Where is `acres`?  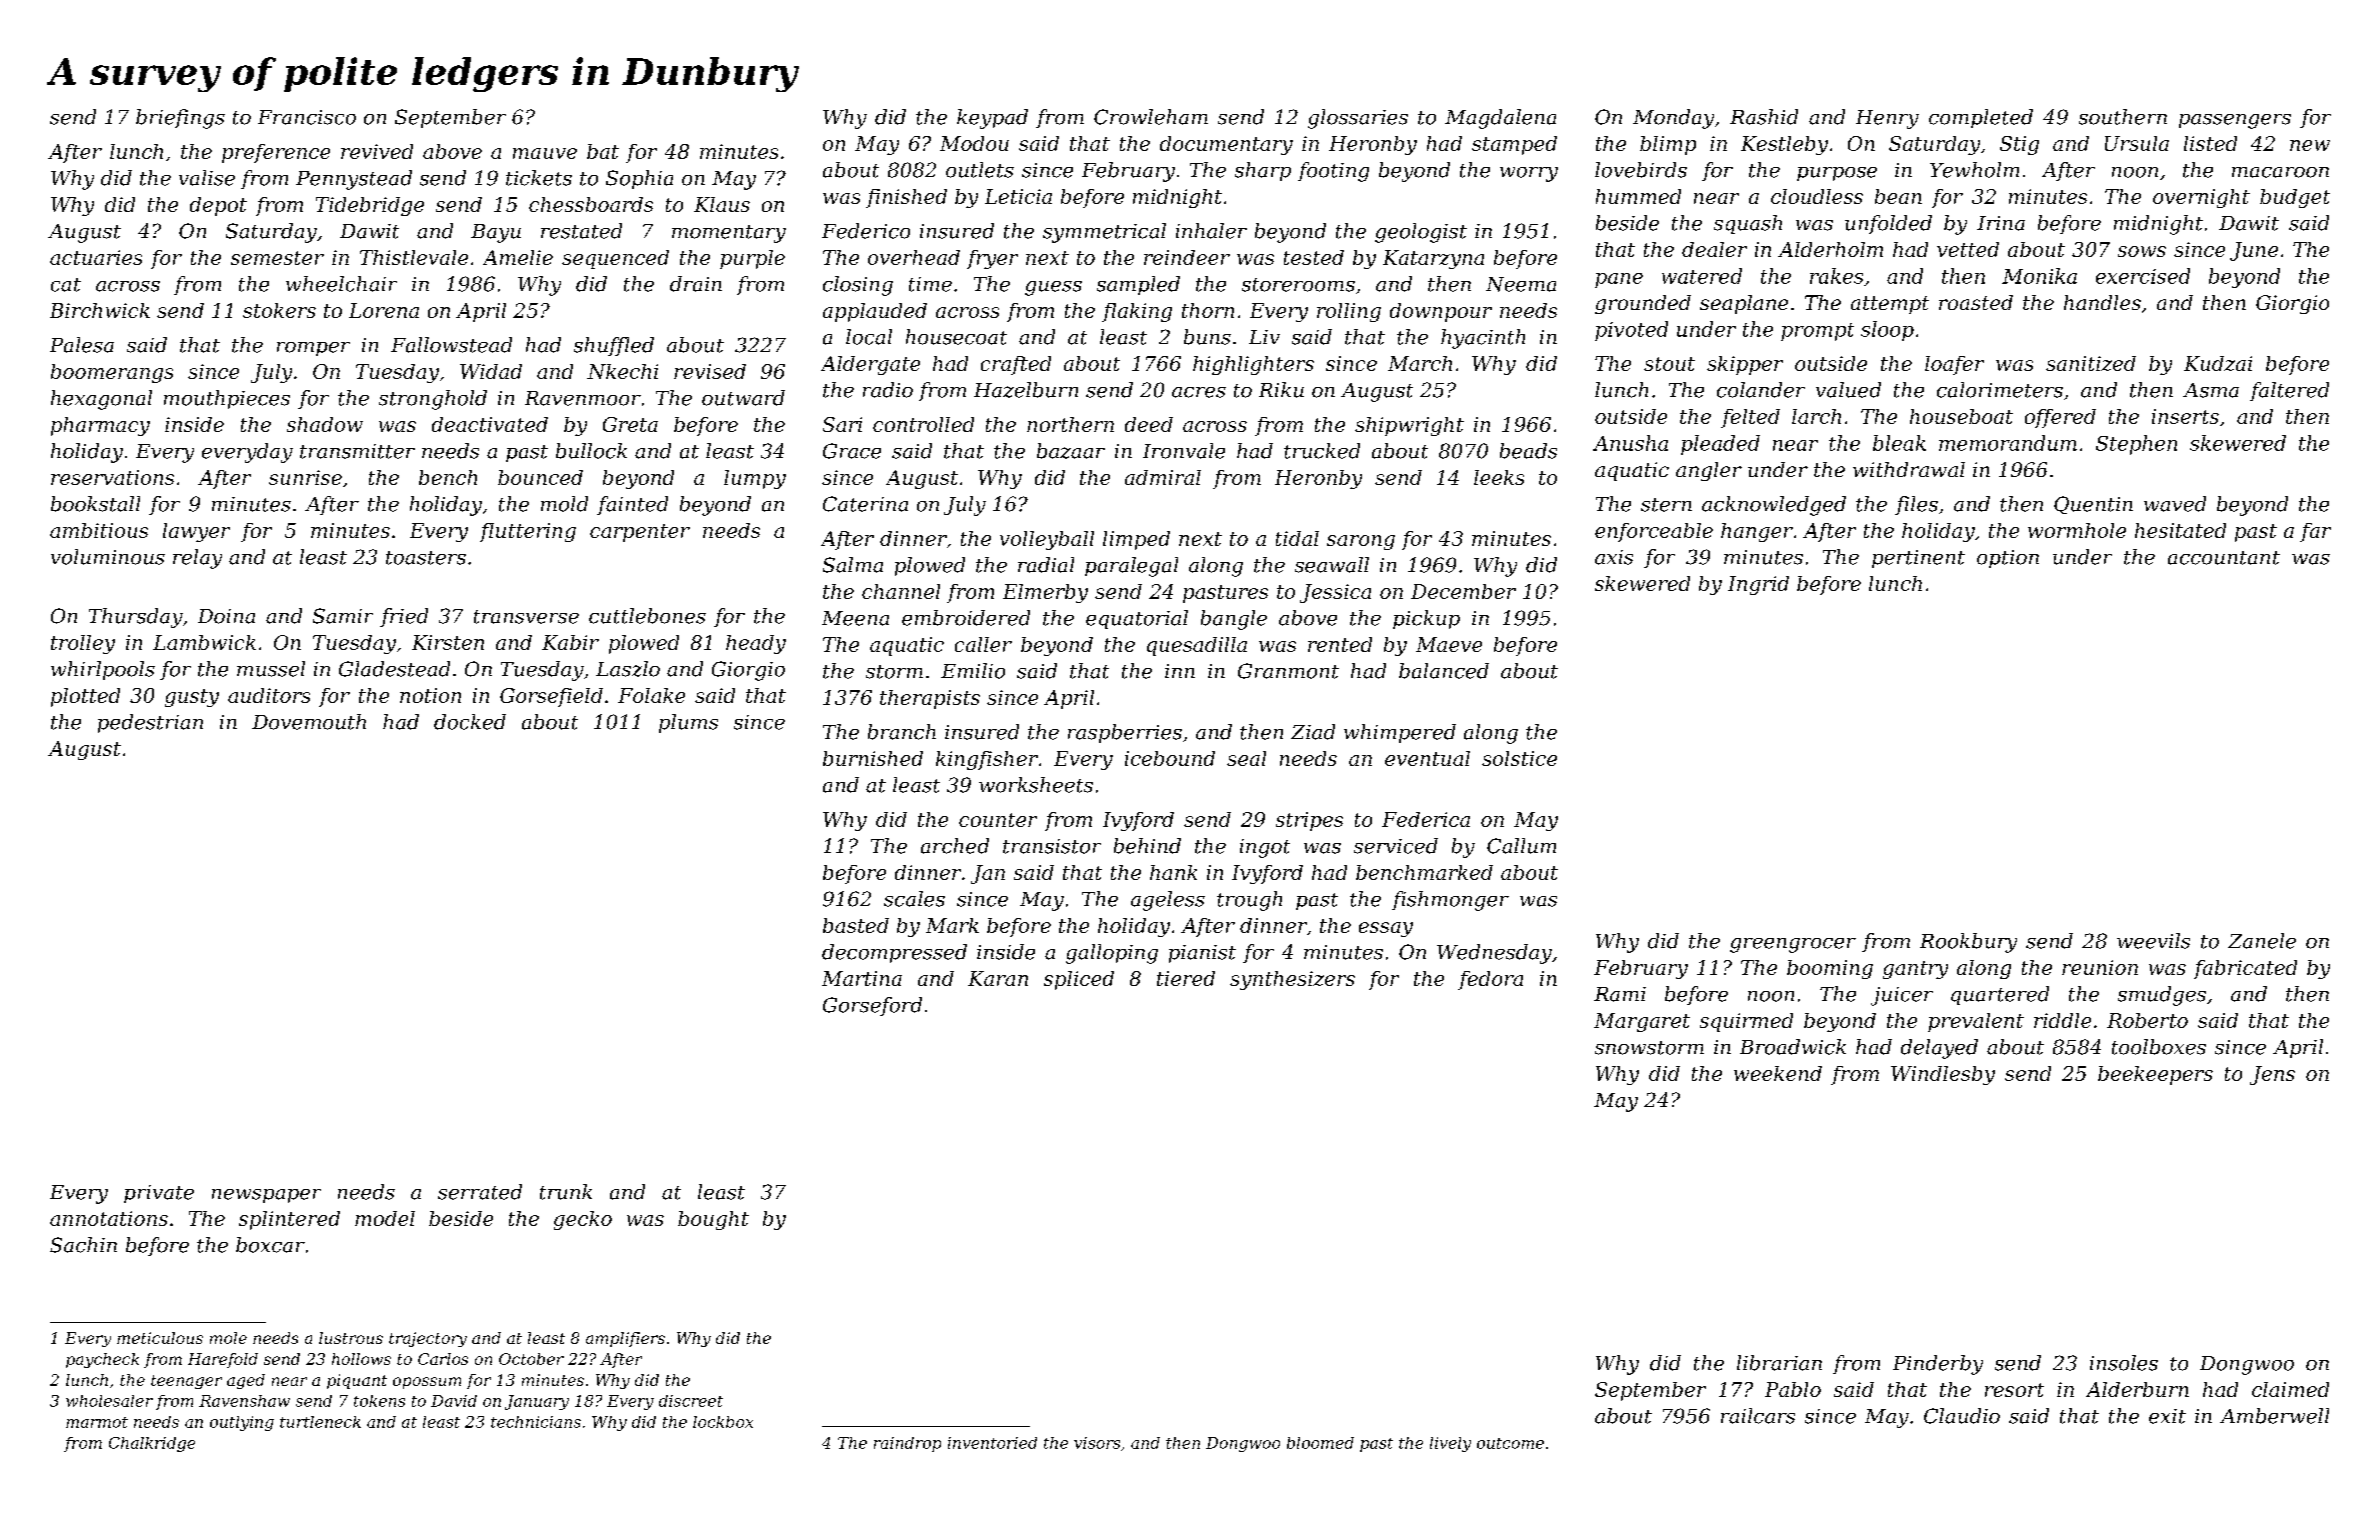 acres is located at coordinates (1199, 392).
